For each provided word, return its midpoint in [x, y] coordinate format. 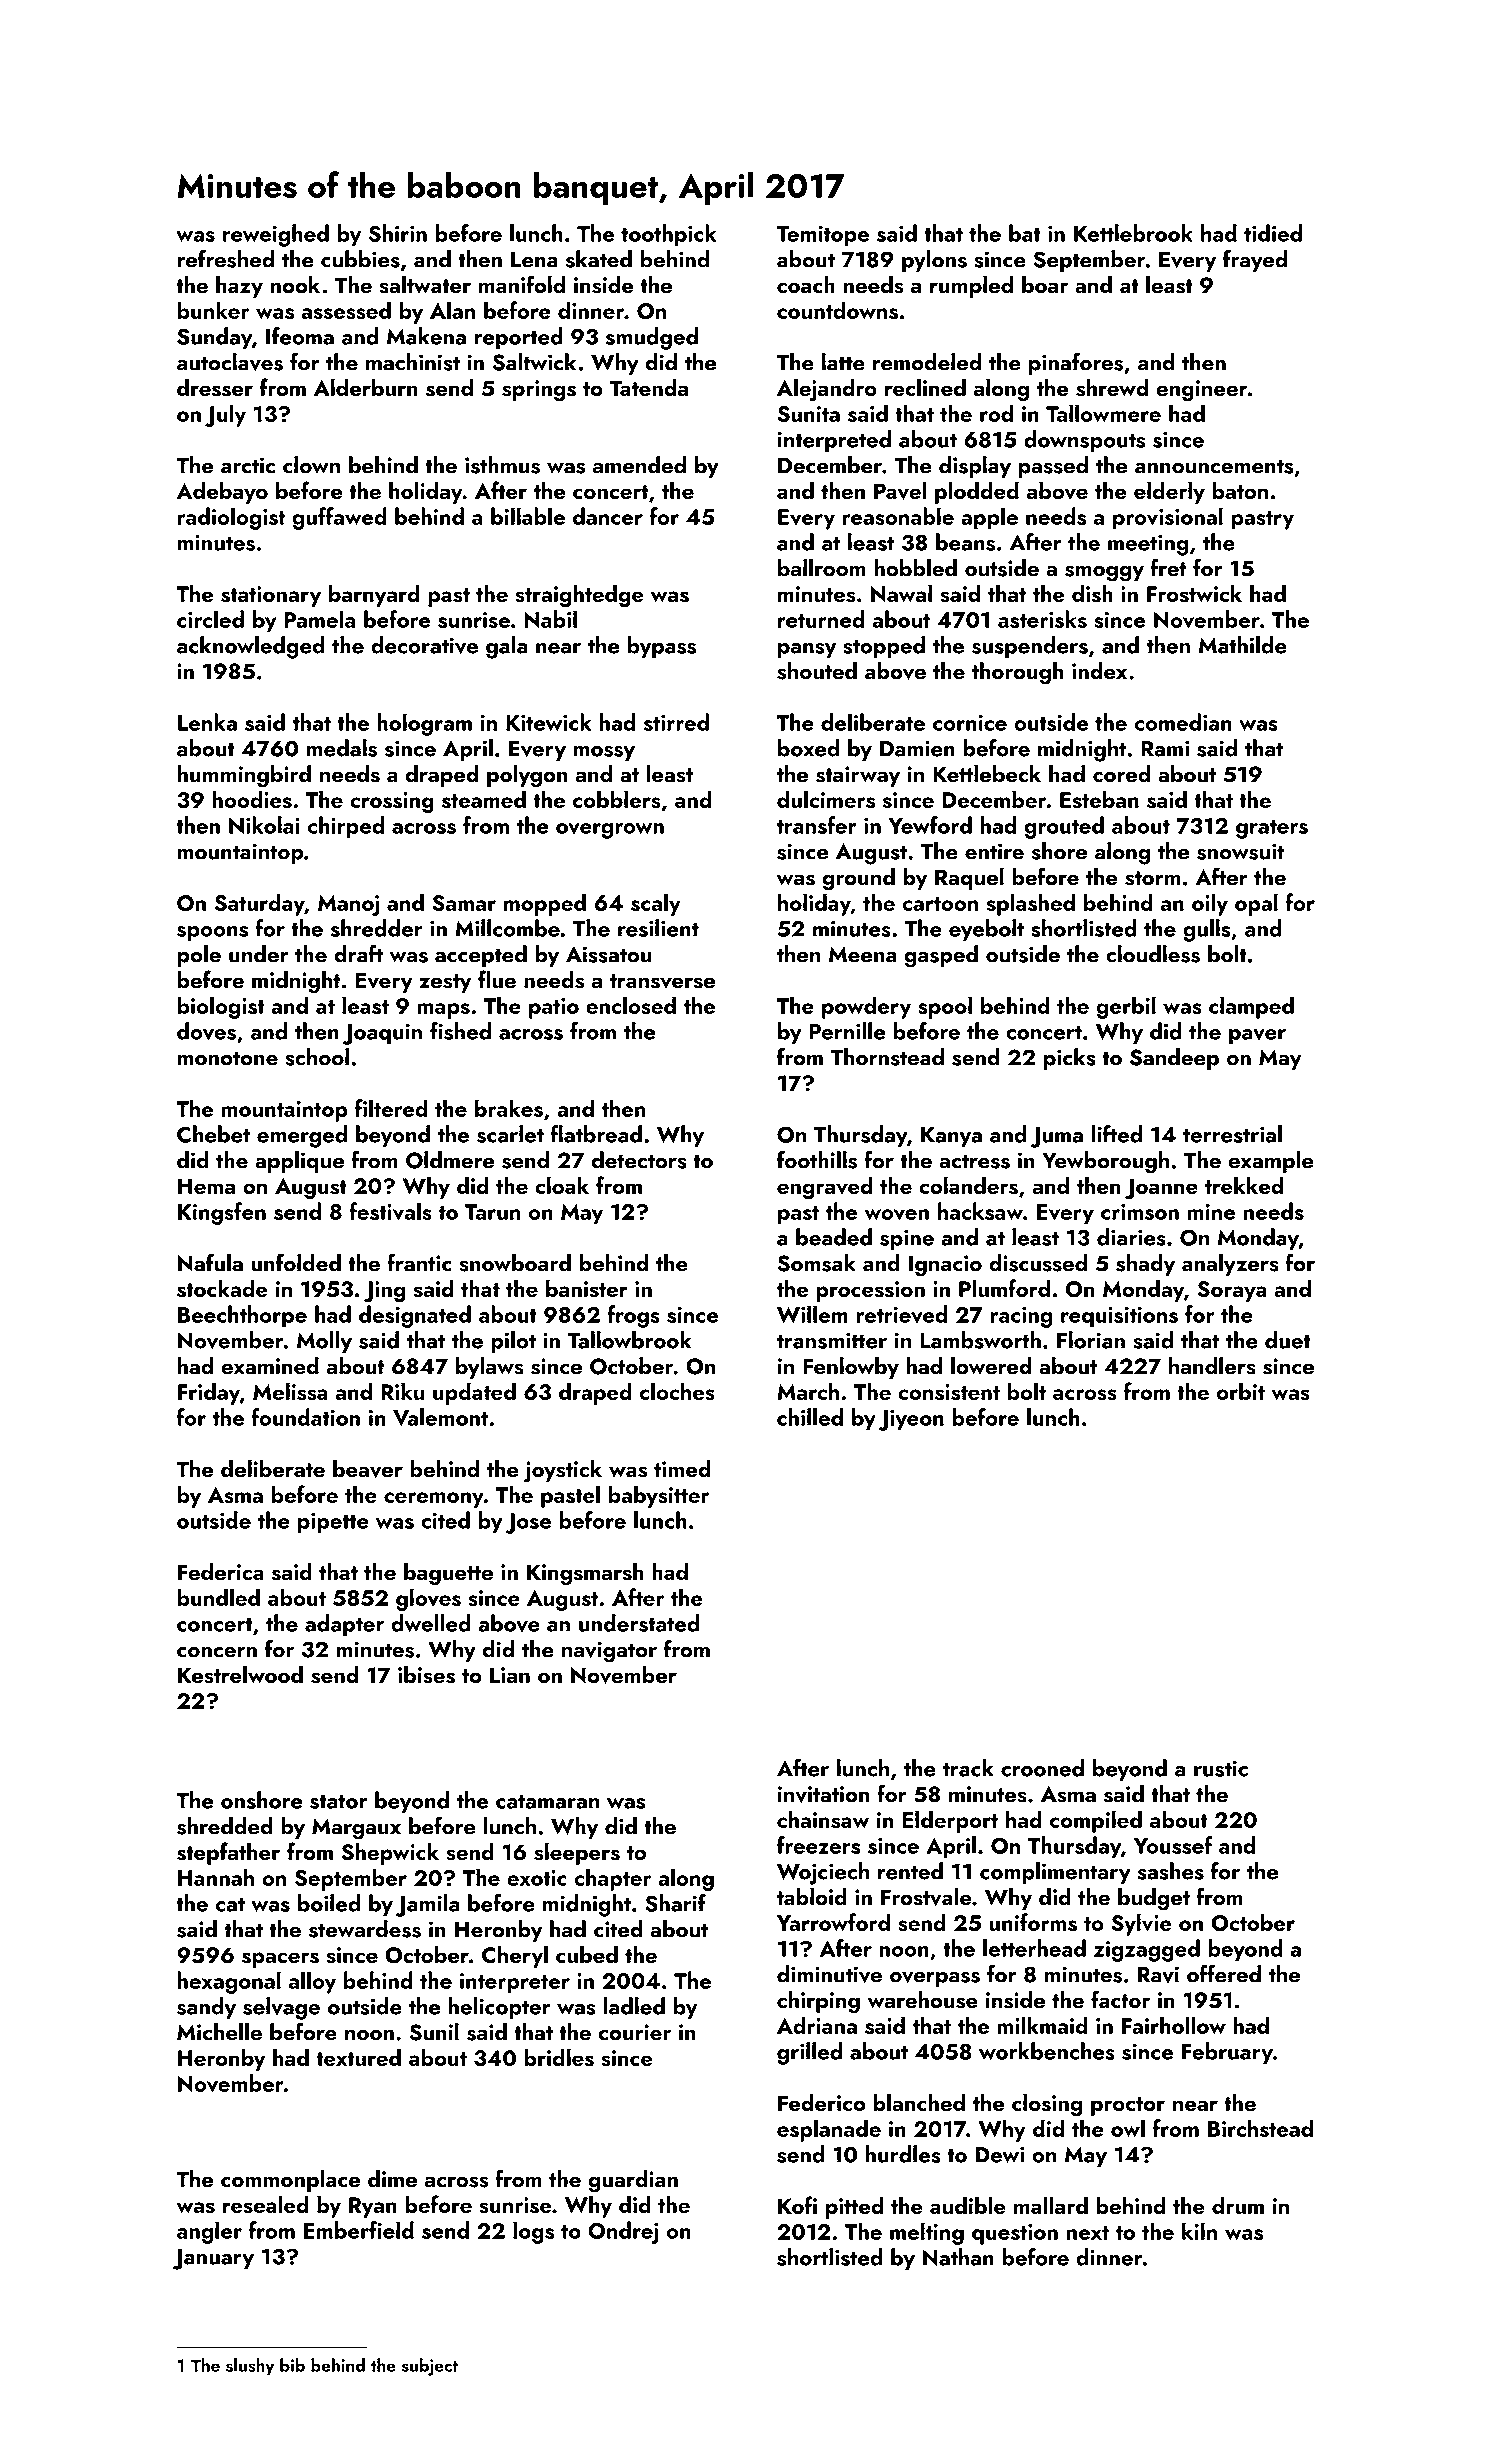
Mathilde [1243, 645]
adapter [344, 1625]
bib [292, 2365]
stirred [676, 722]
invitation [823, 1794]
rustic [1221, 1768]
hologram [424, 724]
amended [639, 465]
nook [295, 284]
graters [1272, 829]
